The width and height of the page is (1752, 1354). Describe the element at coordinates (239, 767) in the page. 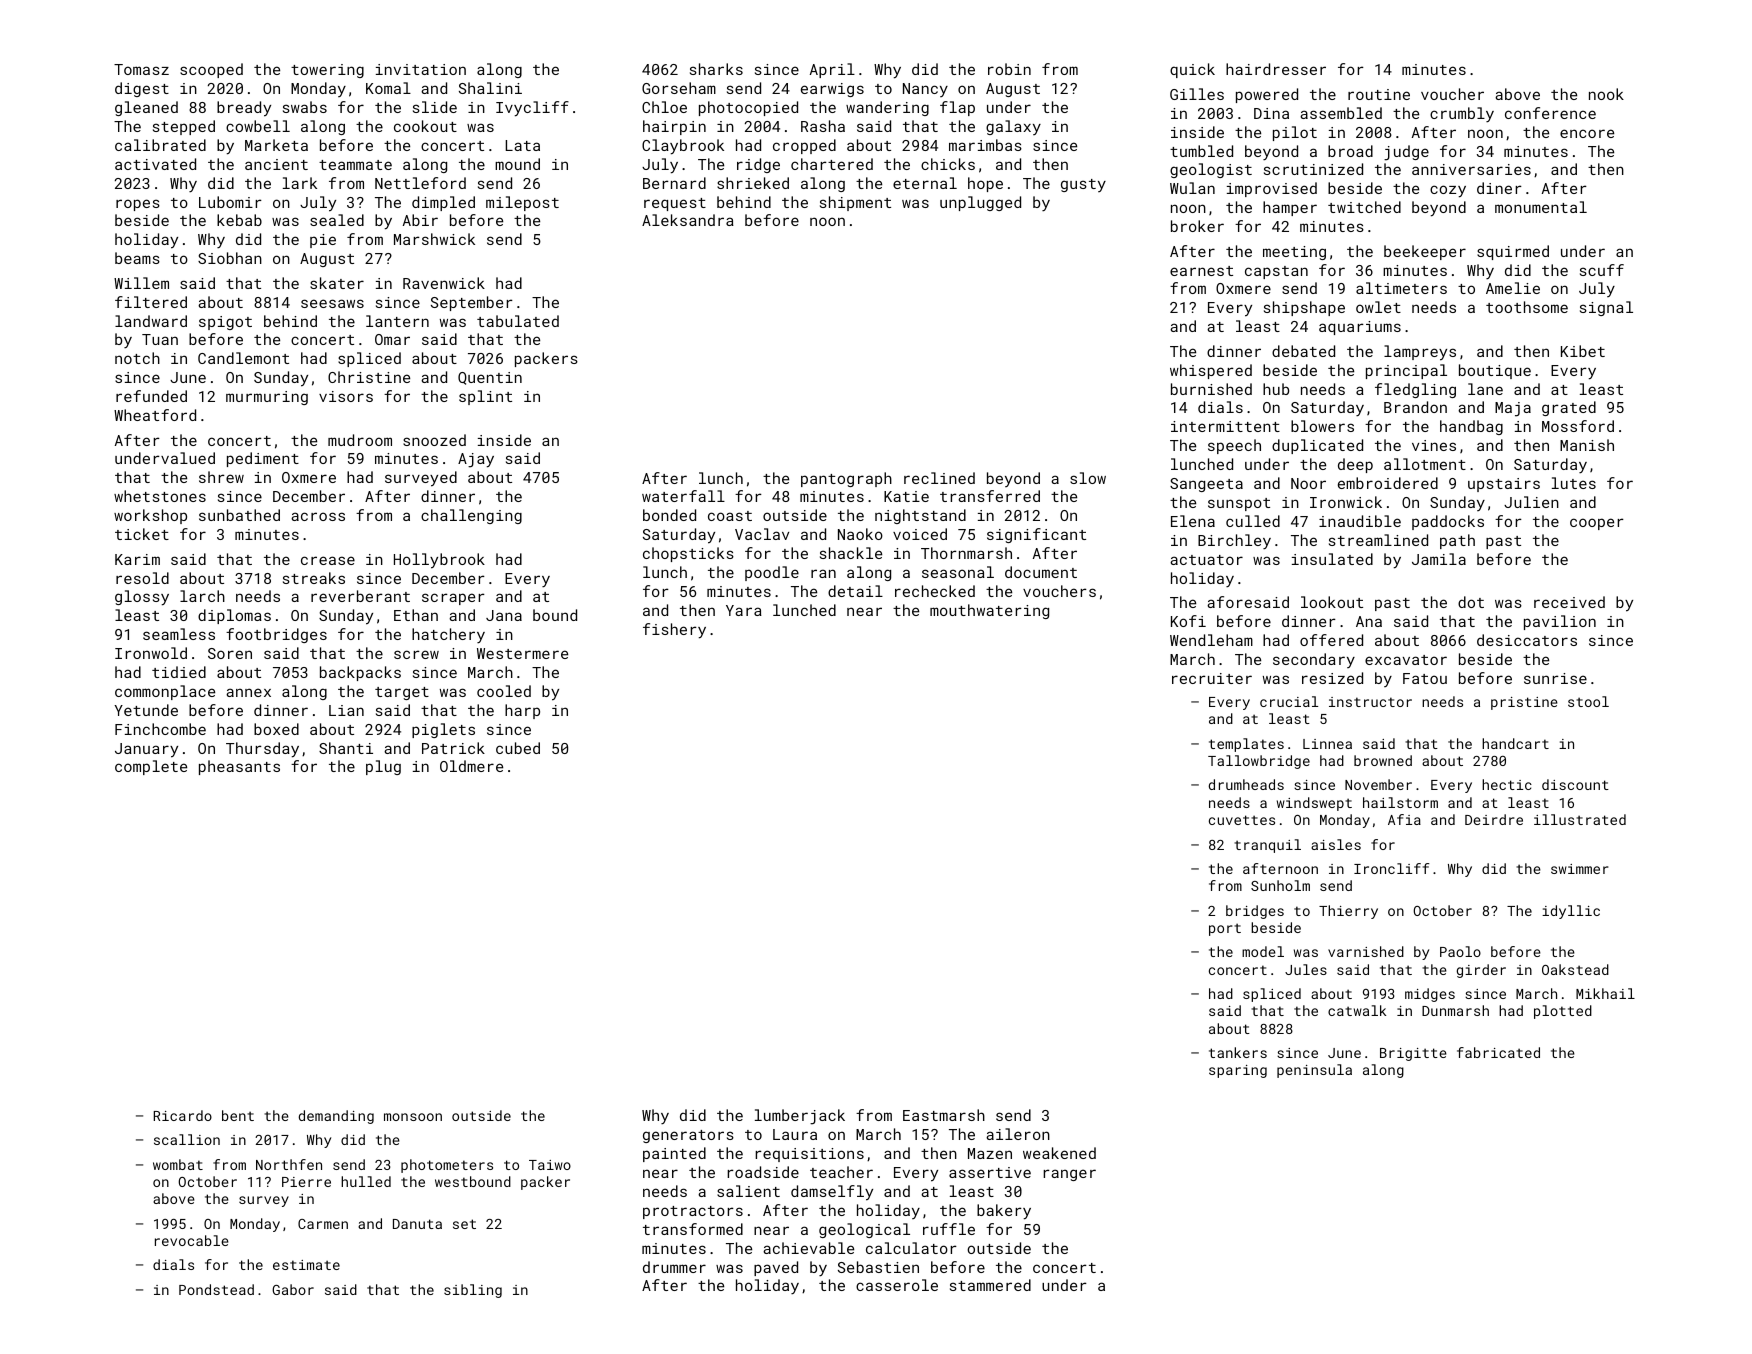

I see `pheasants` at that location.
